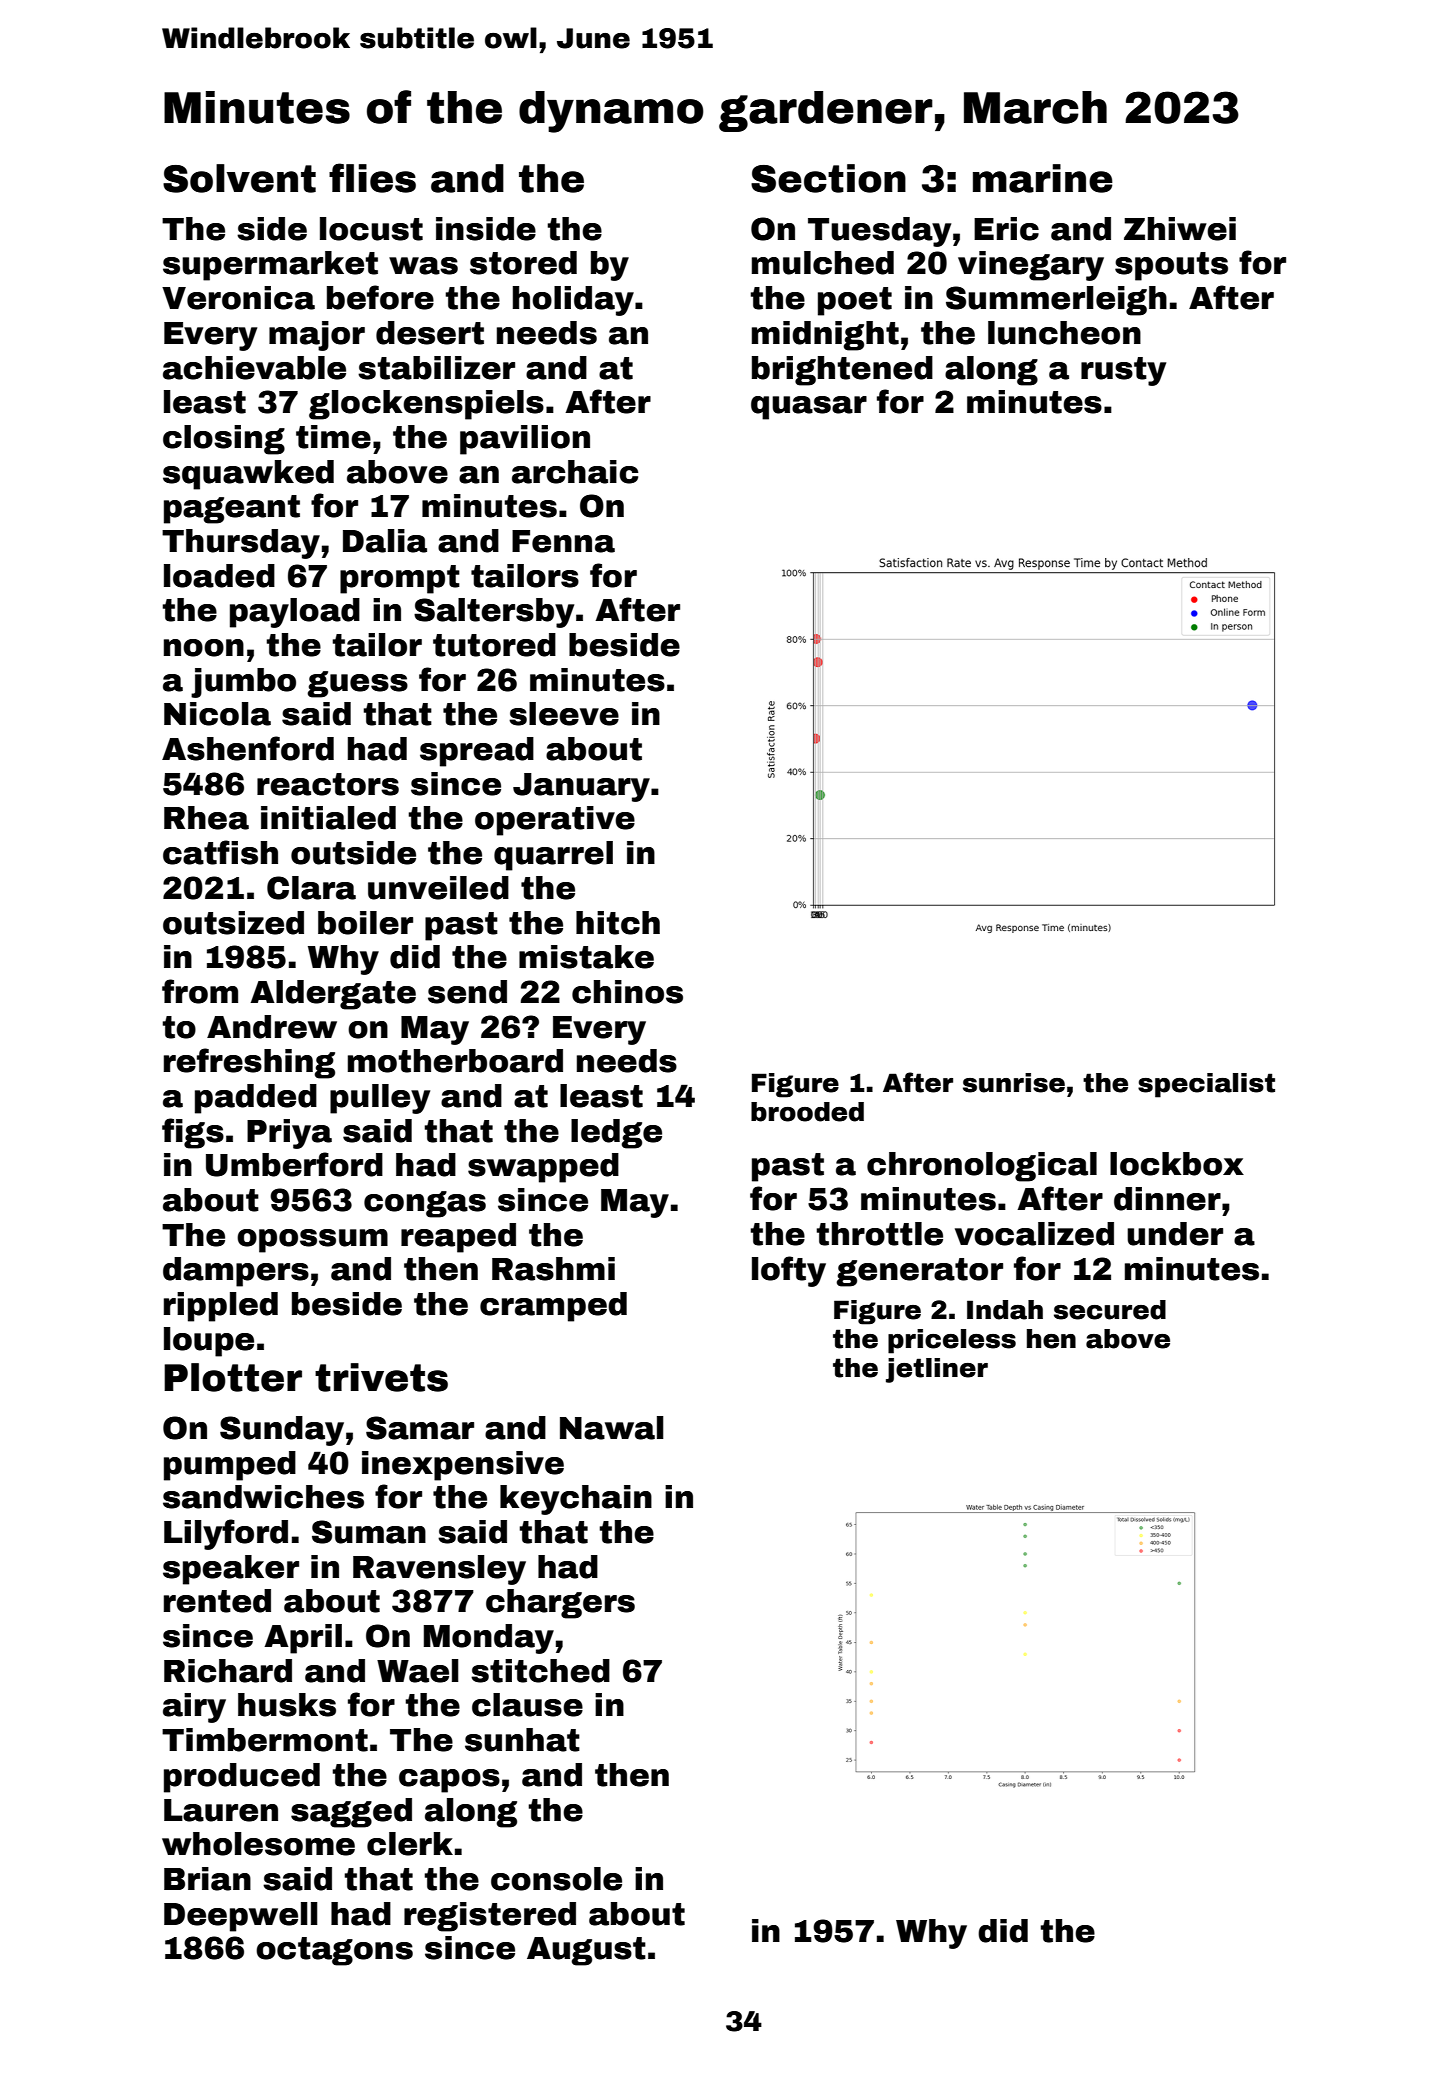  I want to click on sleeve, so click(564, 714).
